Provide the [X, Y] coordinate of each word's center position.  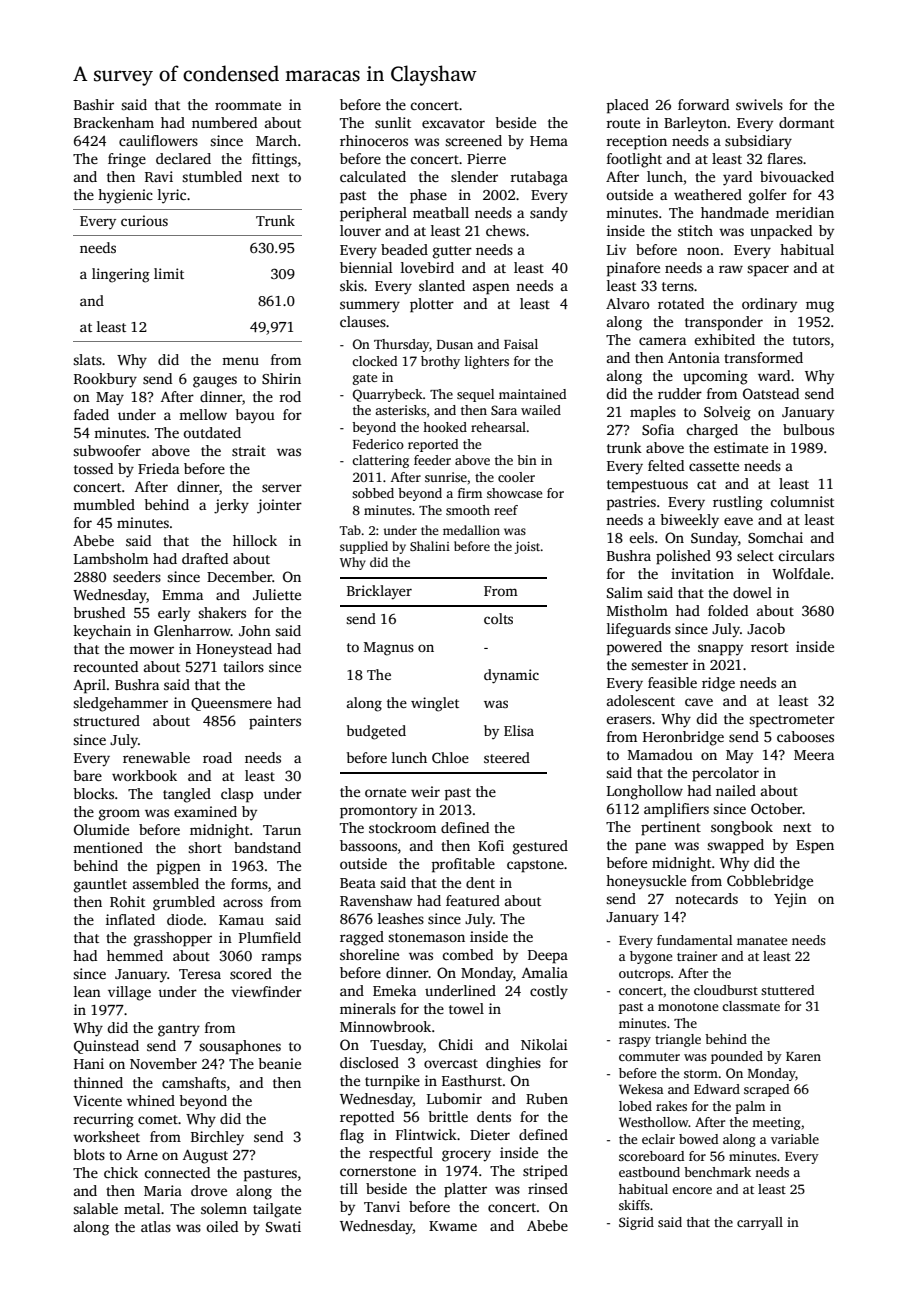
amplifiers [676, 810]
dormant [806, 122]
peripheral [373, 214]
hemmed [135, 955]
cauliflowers [158, 140]
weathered [708, 194]
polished [683, 557]
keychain [102, 632]
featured [473, 900]
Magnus [389, 649]
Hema [549, 141]
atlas [156, 1226]
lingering [121, 275]
